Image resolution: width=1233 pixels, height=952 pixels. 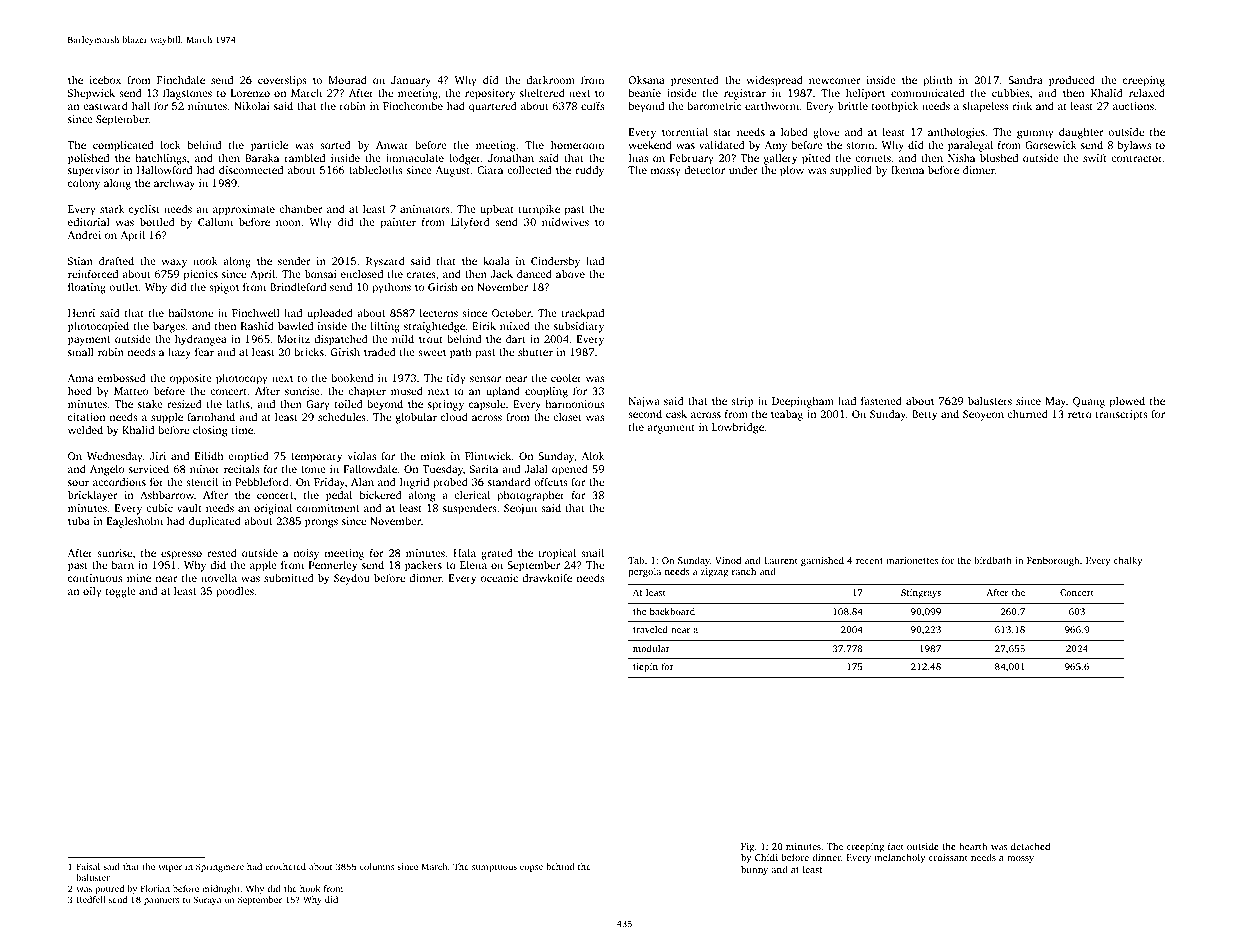 What do you see at coordinates (321, 523) in the screenshot?
I see `prongs` at bounding box center [321, 523].
